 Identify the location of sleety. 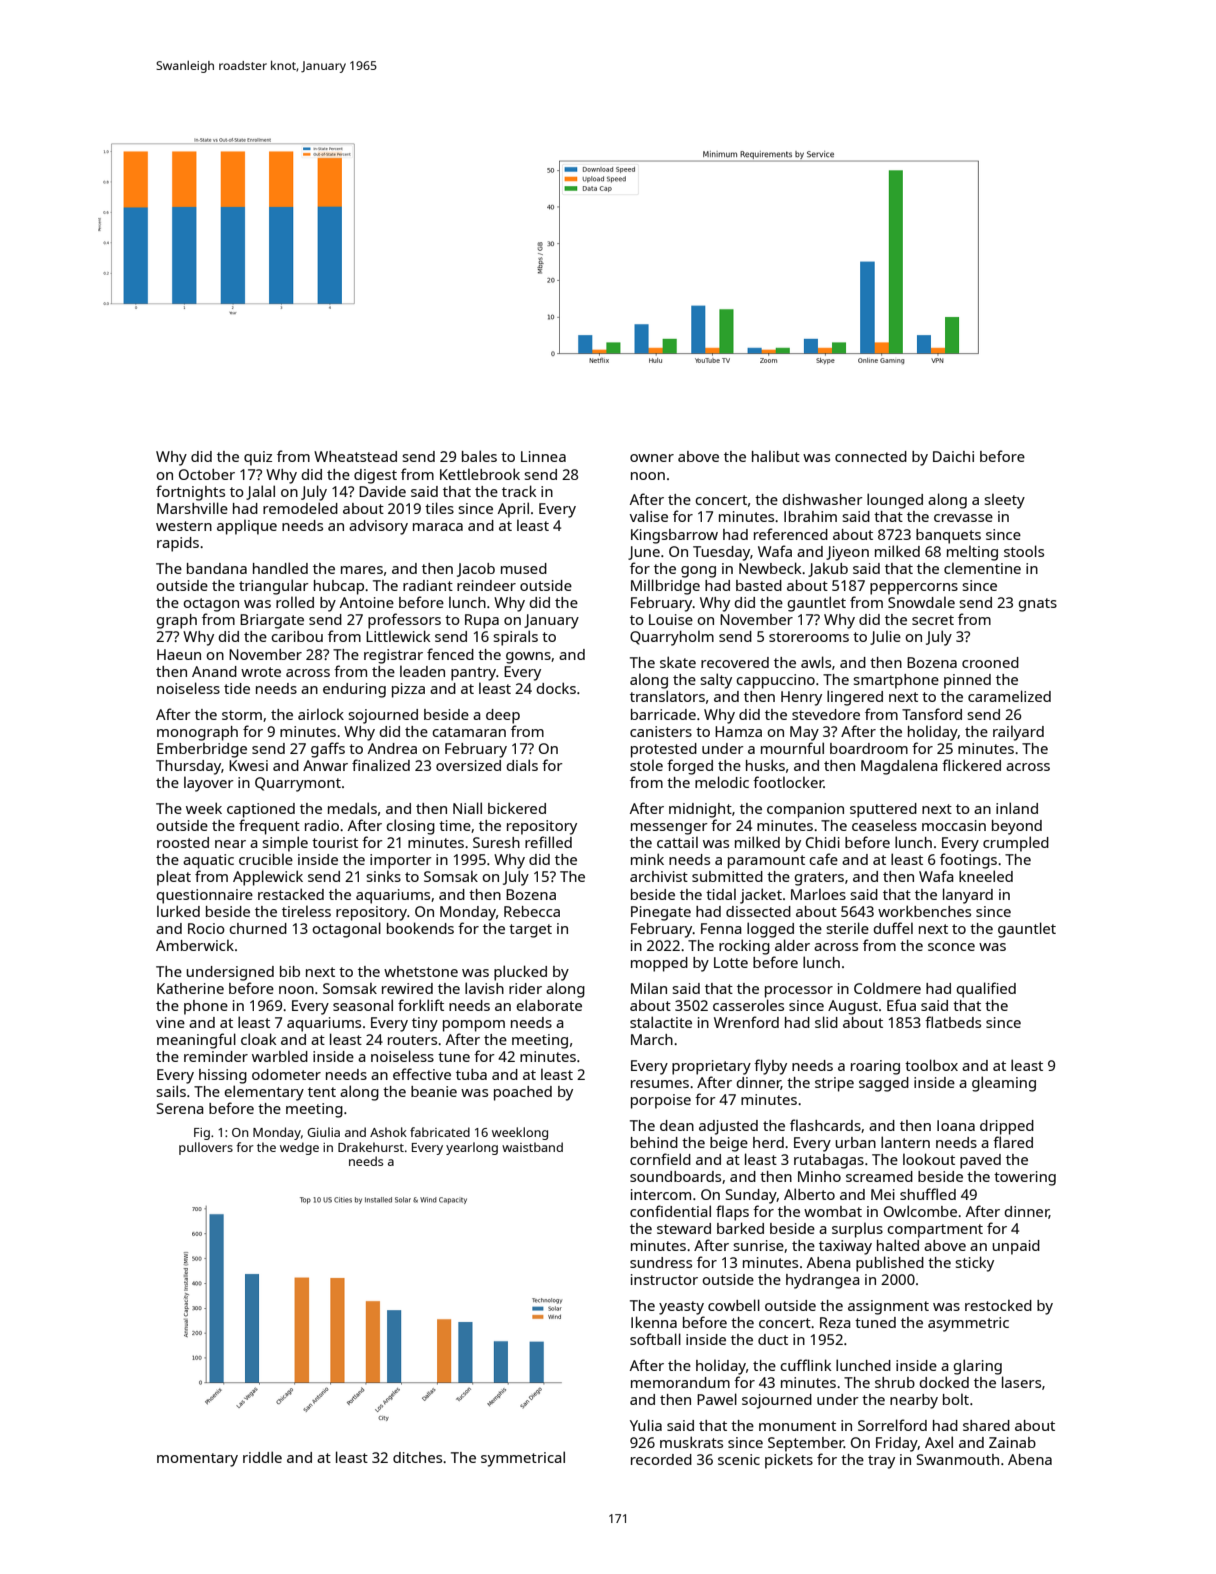
(1004, 501).
